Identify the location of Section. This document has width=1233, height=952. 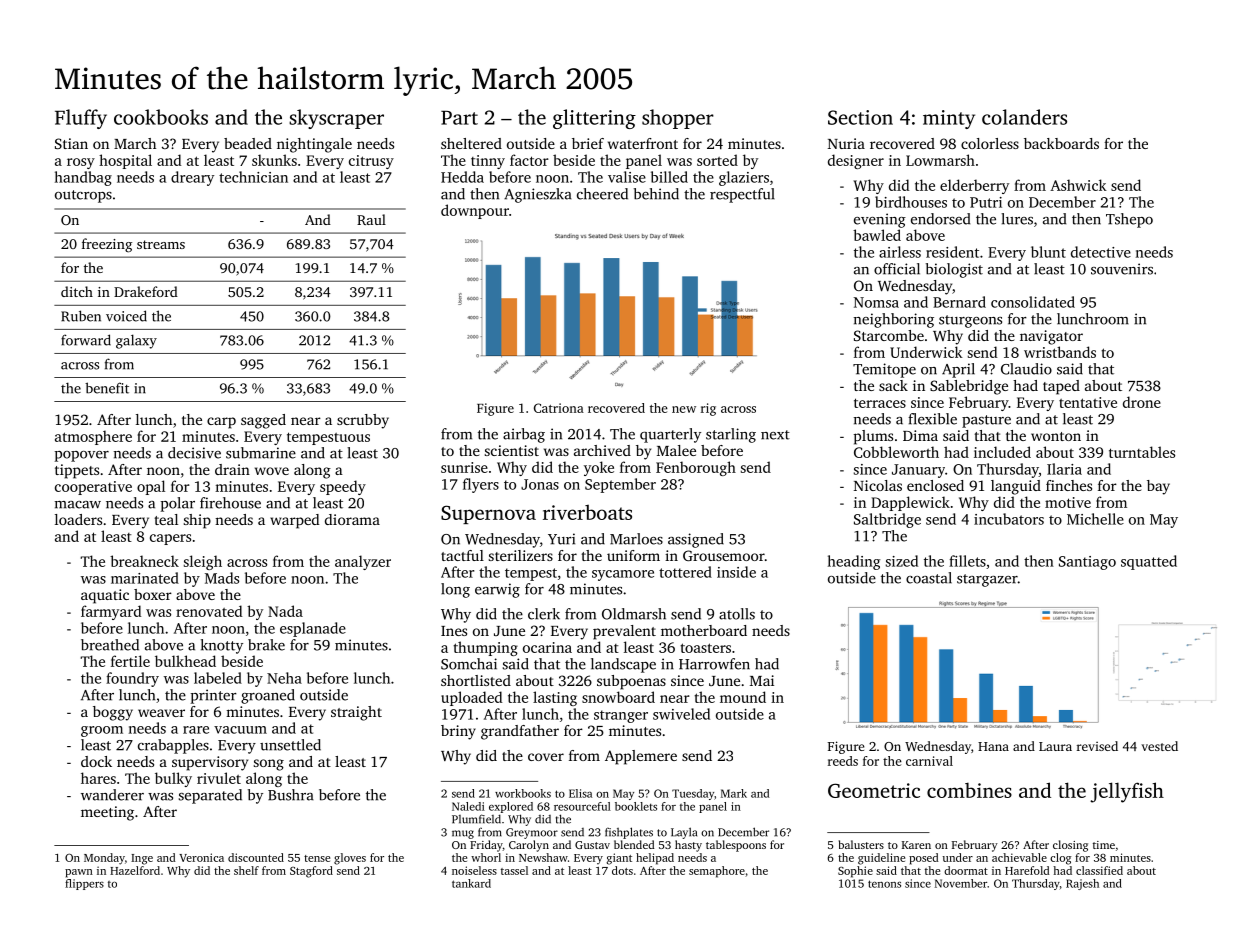
(860, 117).
